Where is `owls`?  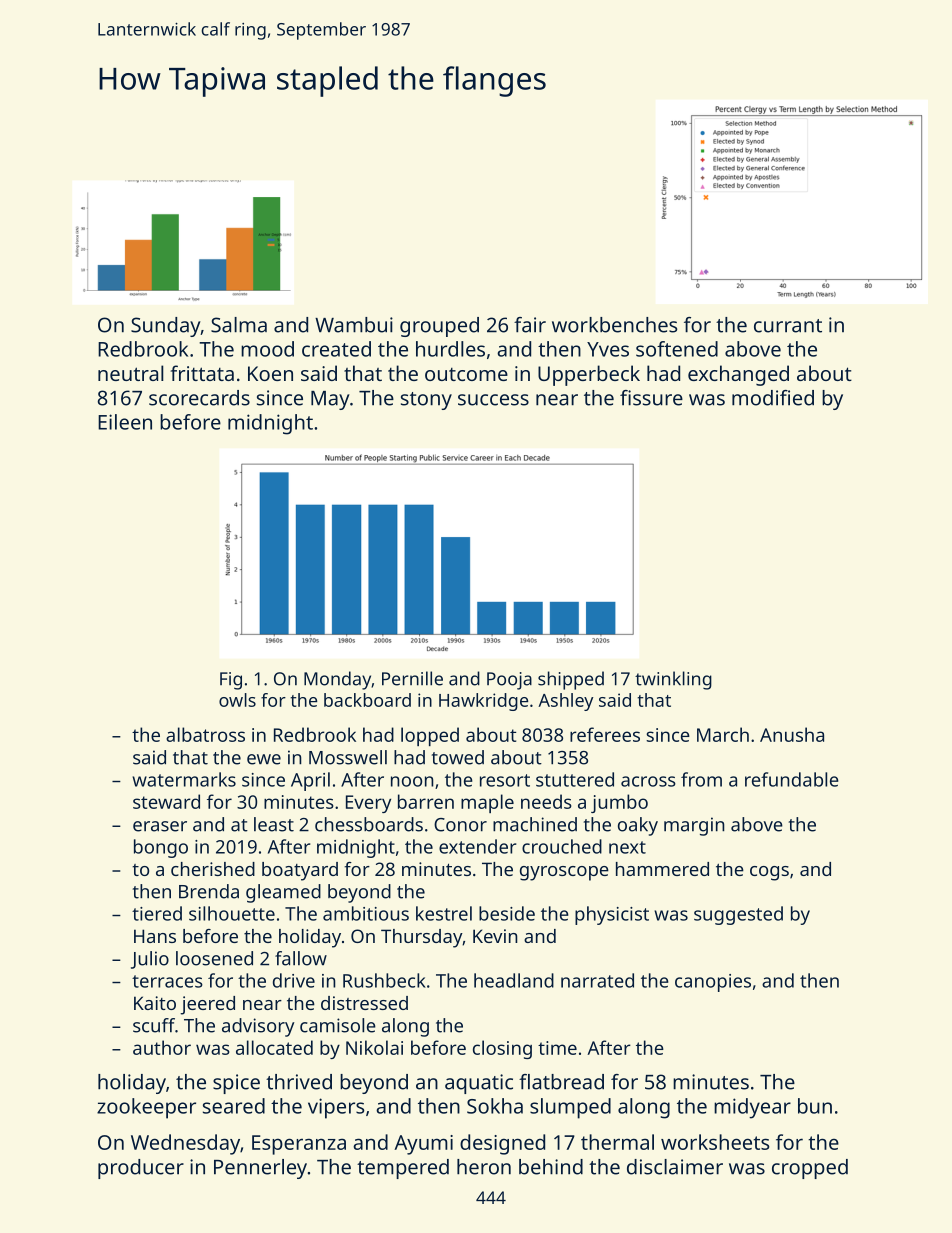 owls is located at coordinates (237, 700).
